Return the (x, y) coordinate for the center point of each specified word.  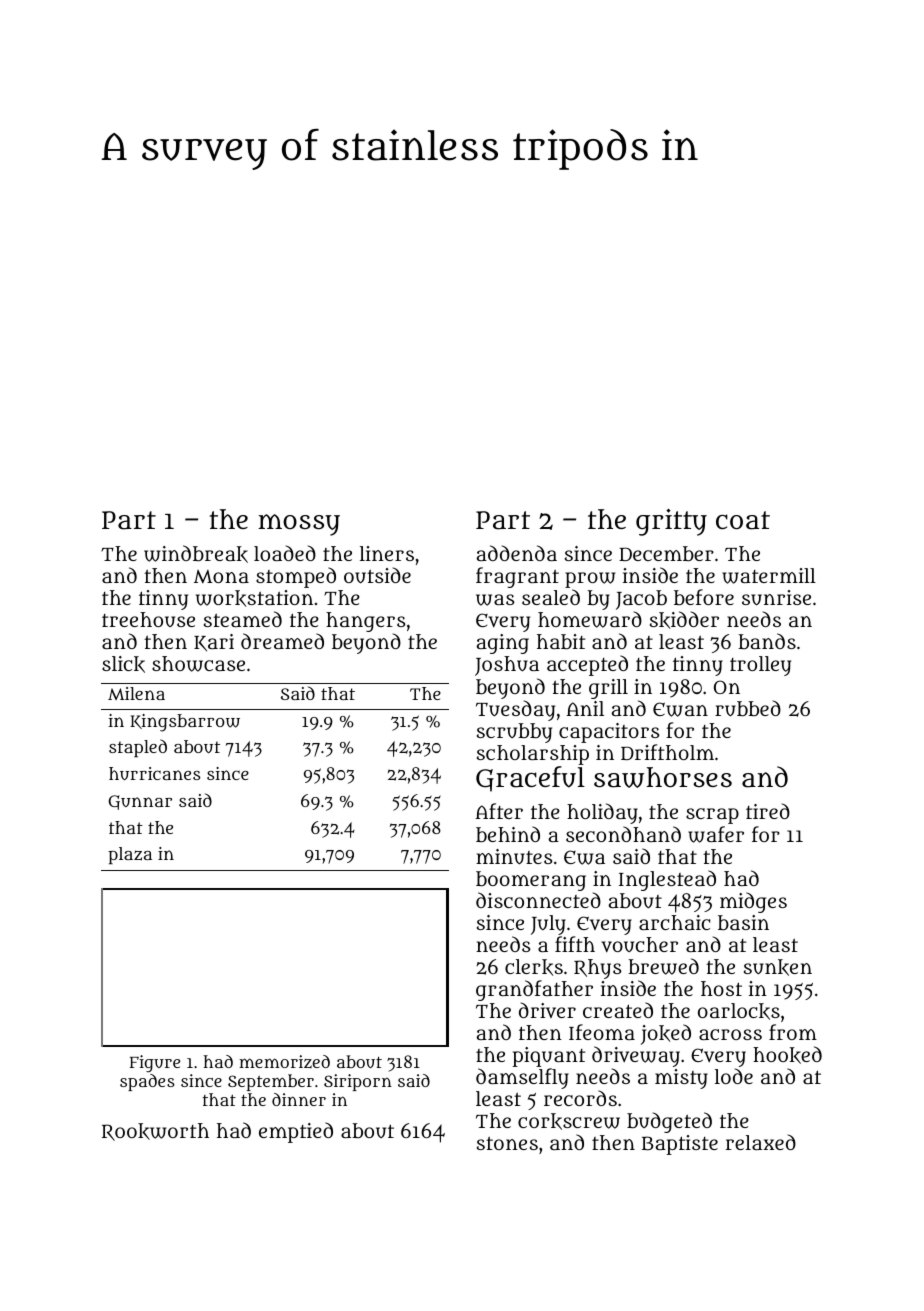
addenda (516, 553)
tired (768, 811)
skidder (684, 620)
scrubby (514, 733)
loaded (285, 553)
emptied (296, 1132)
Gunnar (140, 802)
